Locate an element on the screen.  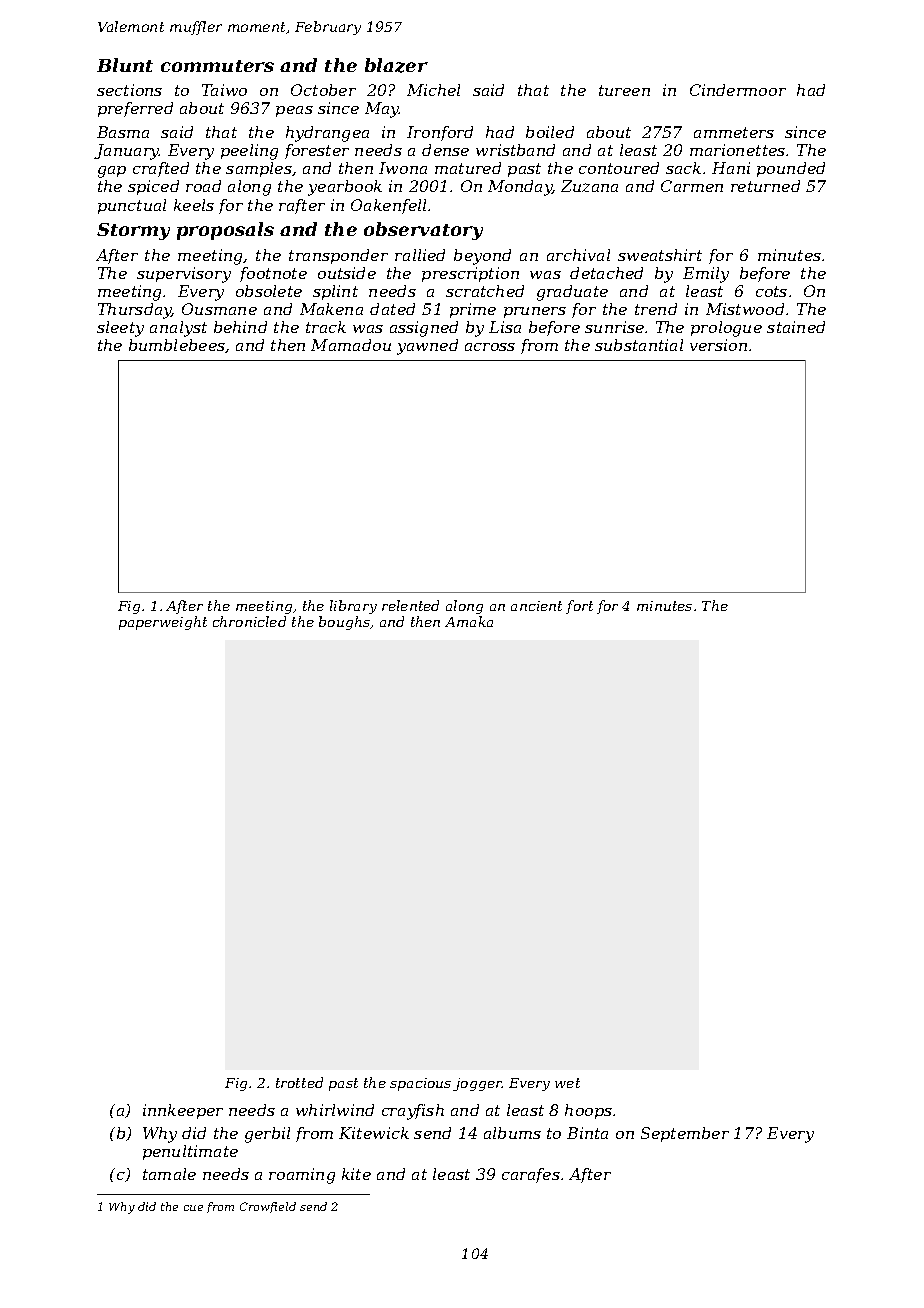
fort is located at coordinates (579, 607).
